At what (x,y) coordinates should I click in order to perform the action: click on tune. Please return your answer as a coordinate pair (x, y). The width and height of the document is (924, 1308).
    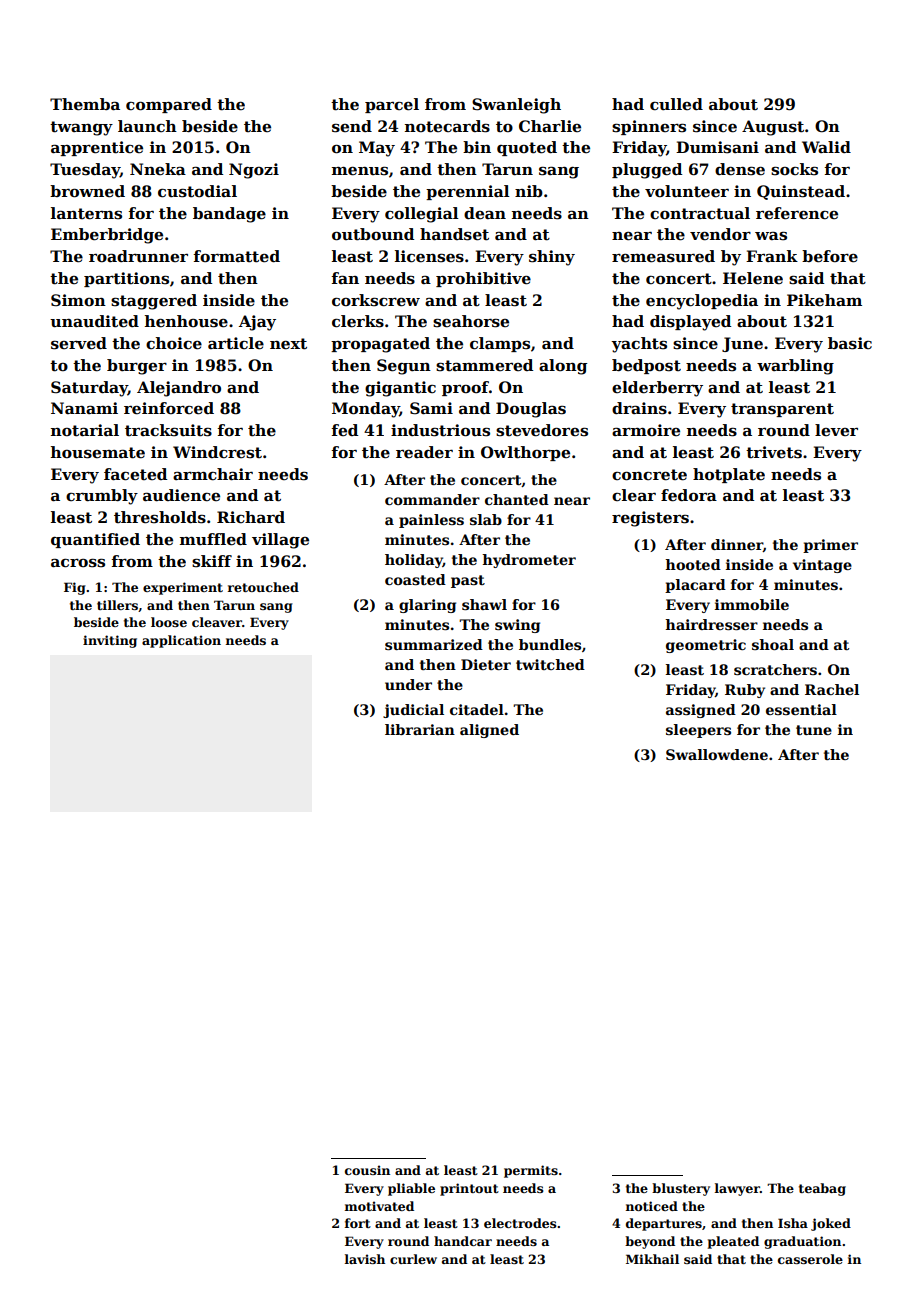
    Looking at the image, I should click on (814, 730).
